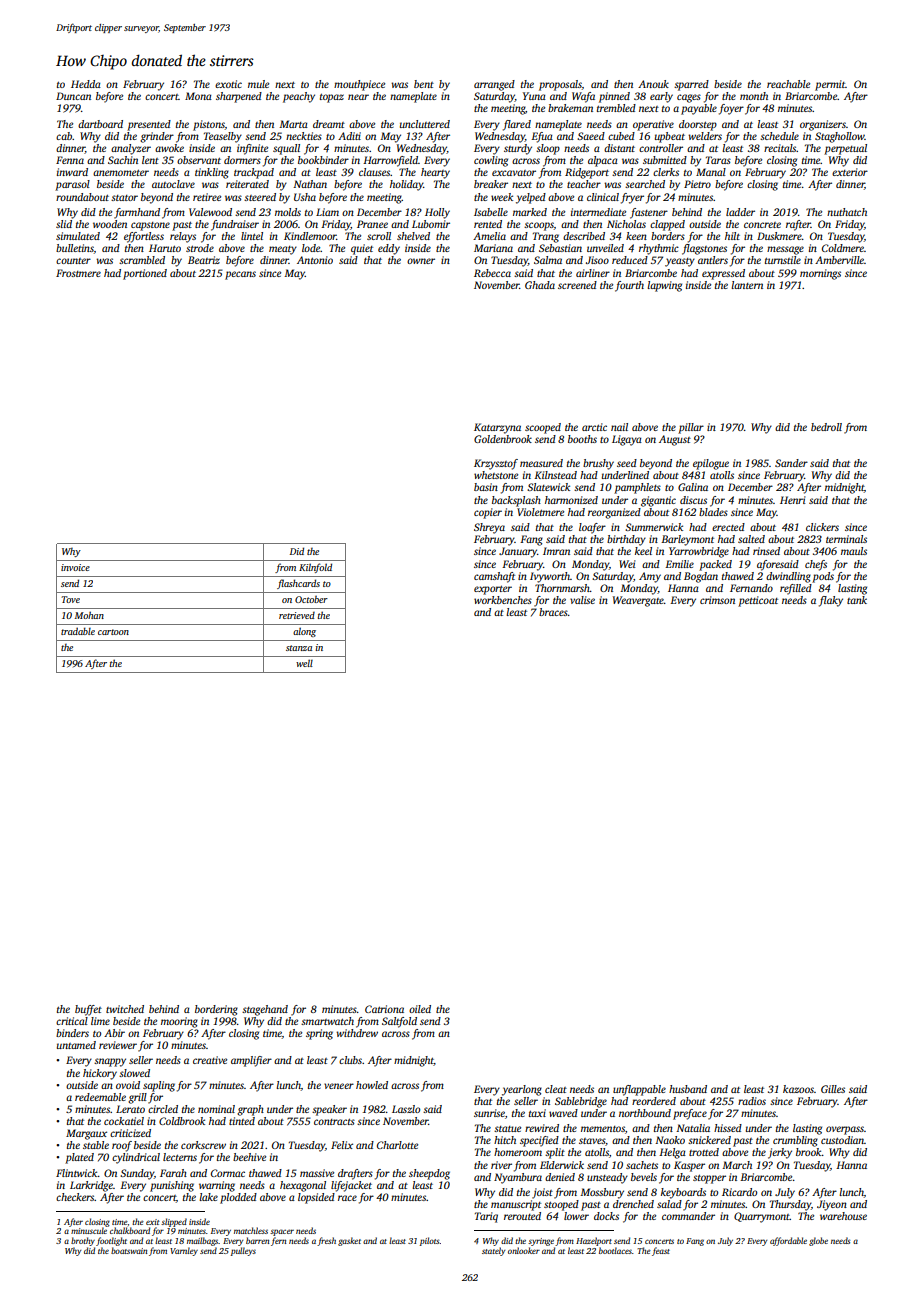 The image size is (924, 1308). What do you see at coordinates (203, 1145) in the image?
I see `corkscrew` at bounding box center [203, 1145].
